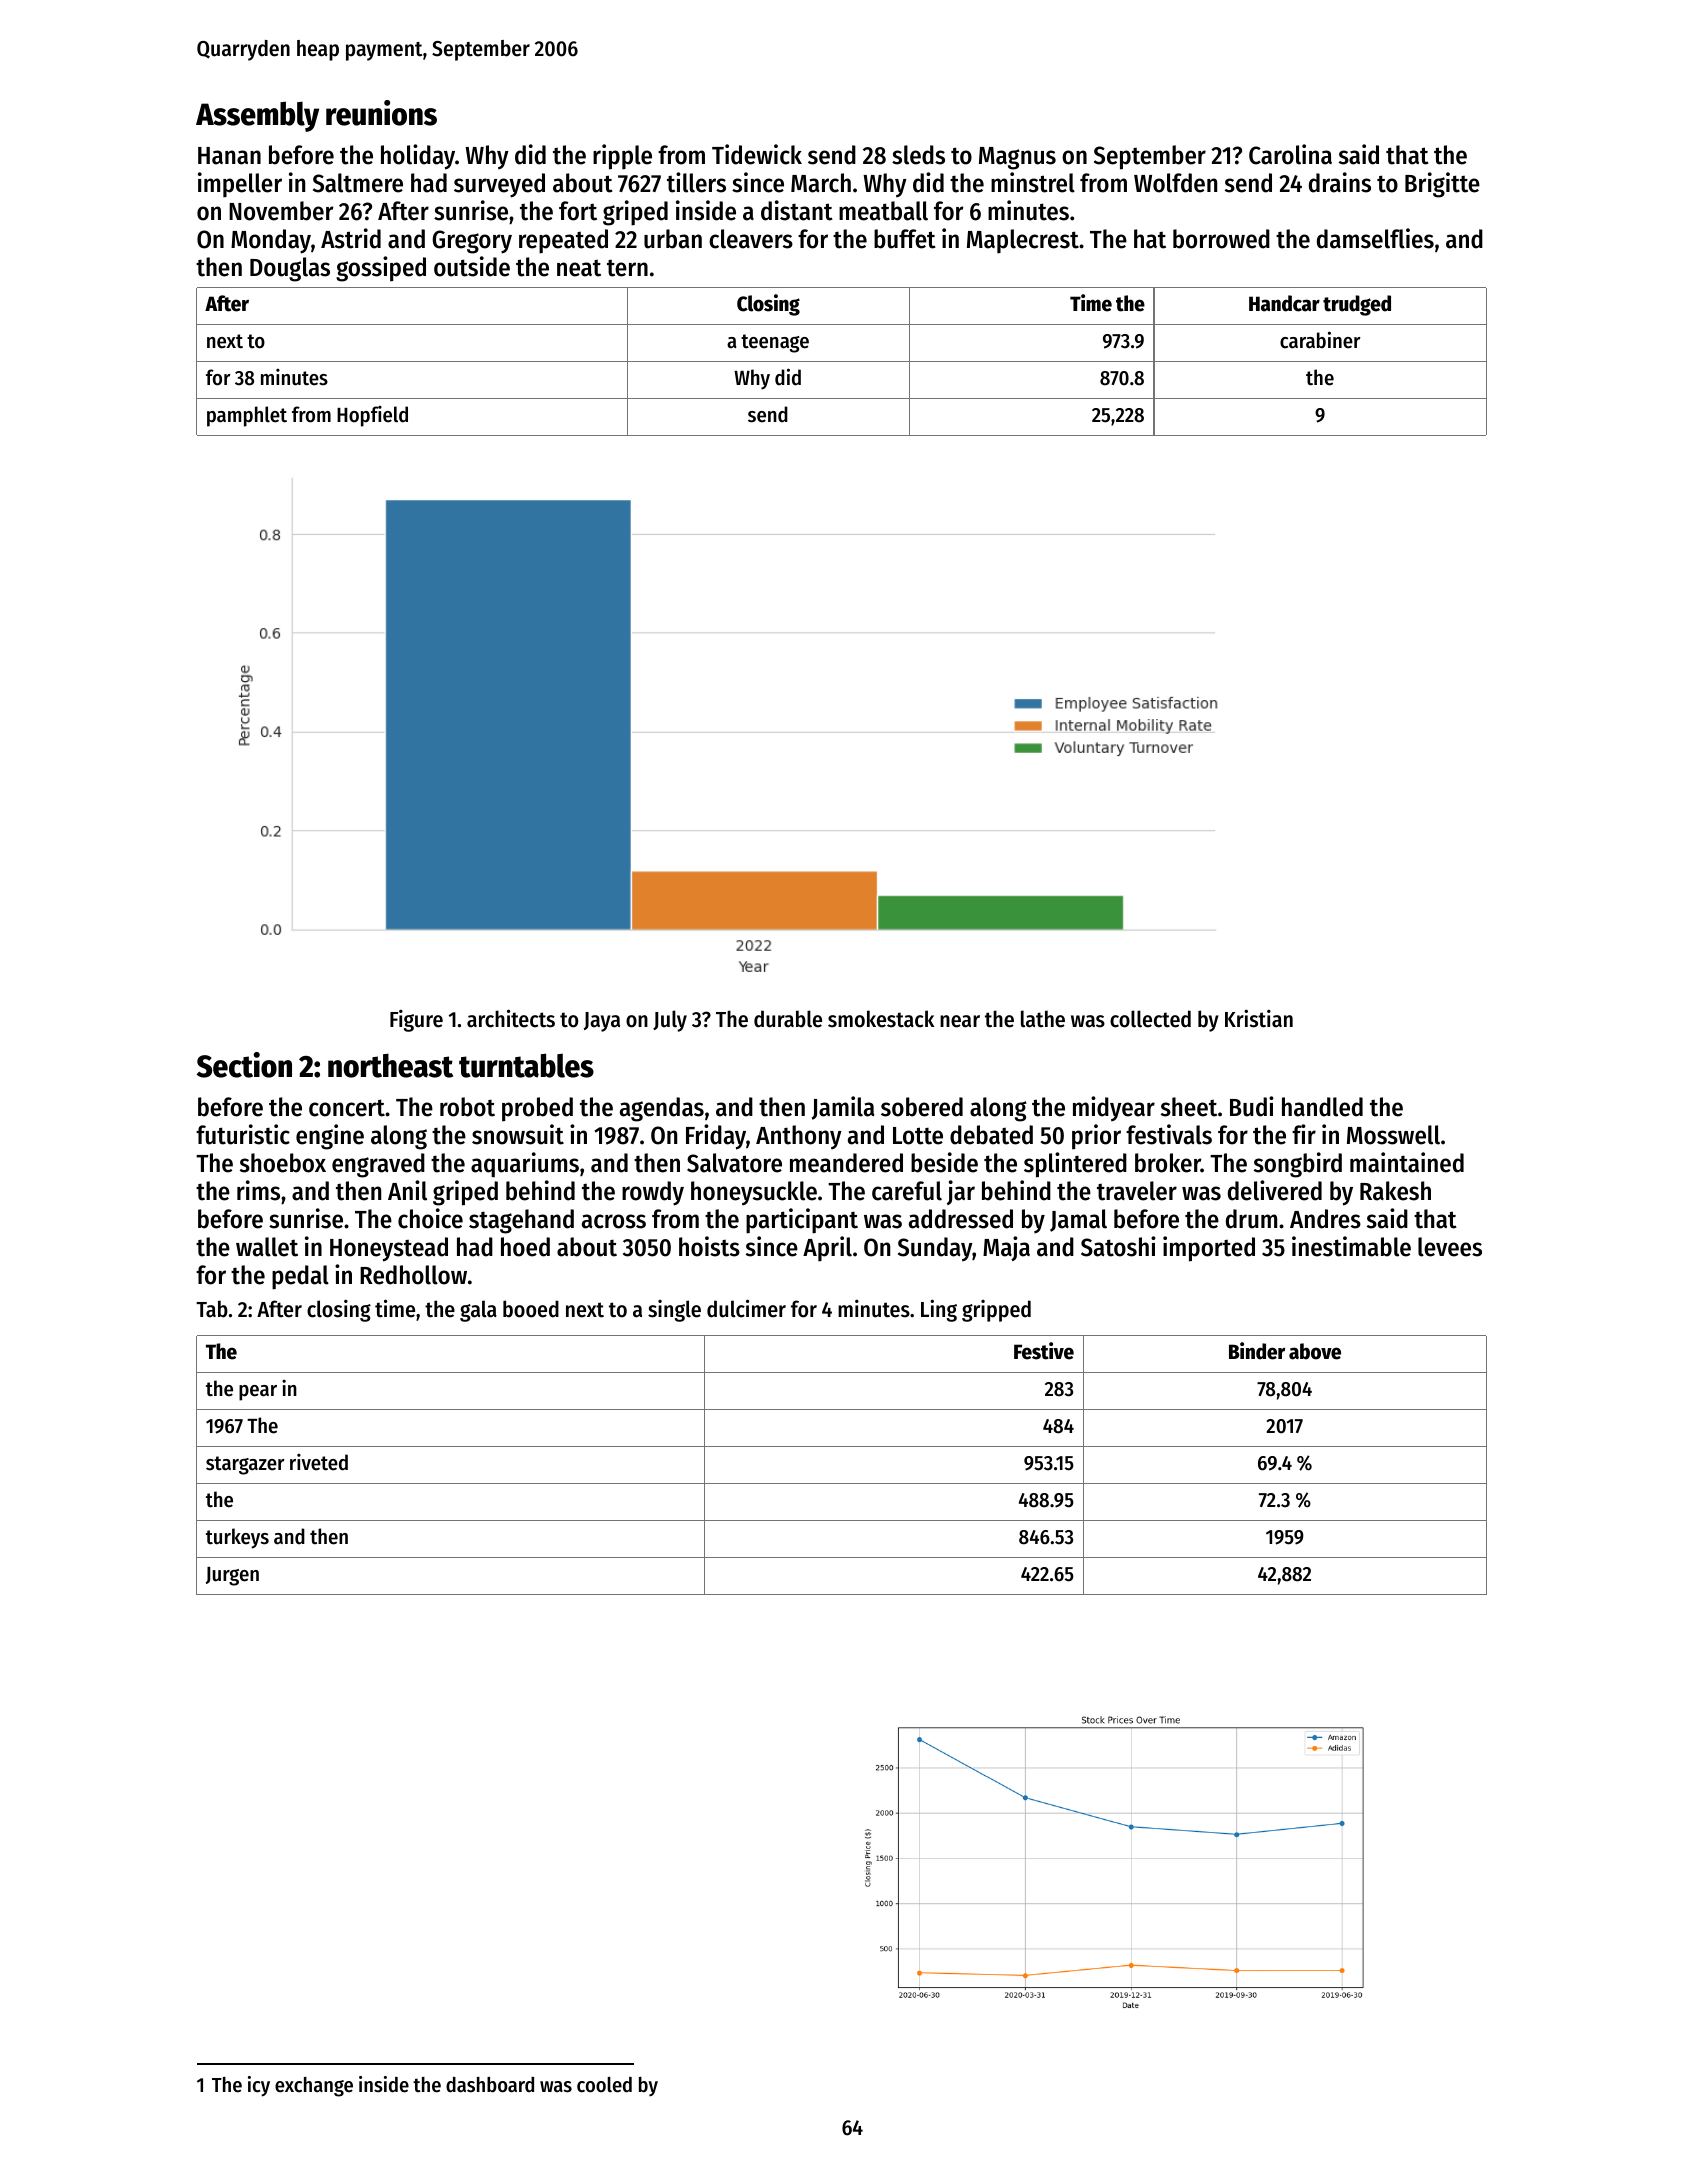 The height and width of the page is (2178, 1683). What do you see at coordinates (1284, 303) in the page?
I see `Handcar` at bounding box center [1284, 303].
